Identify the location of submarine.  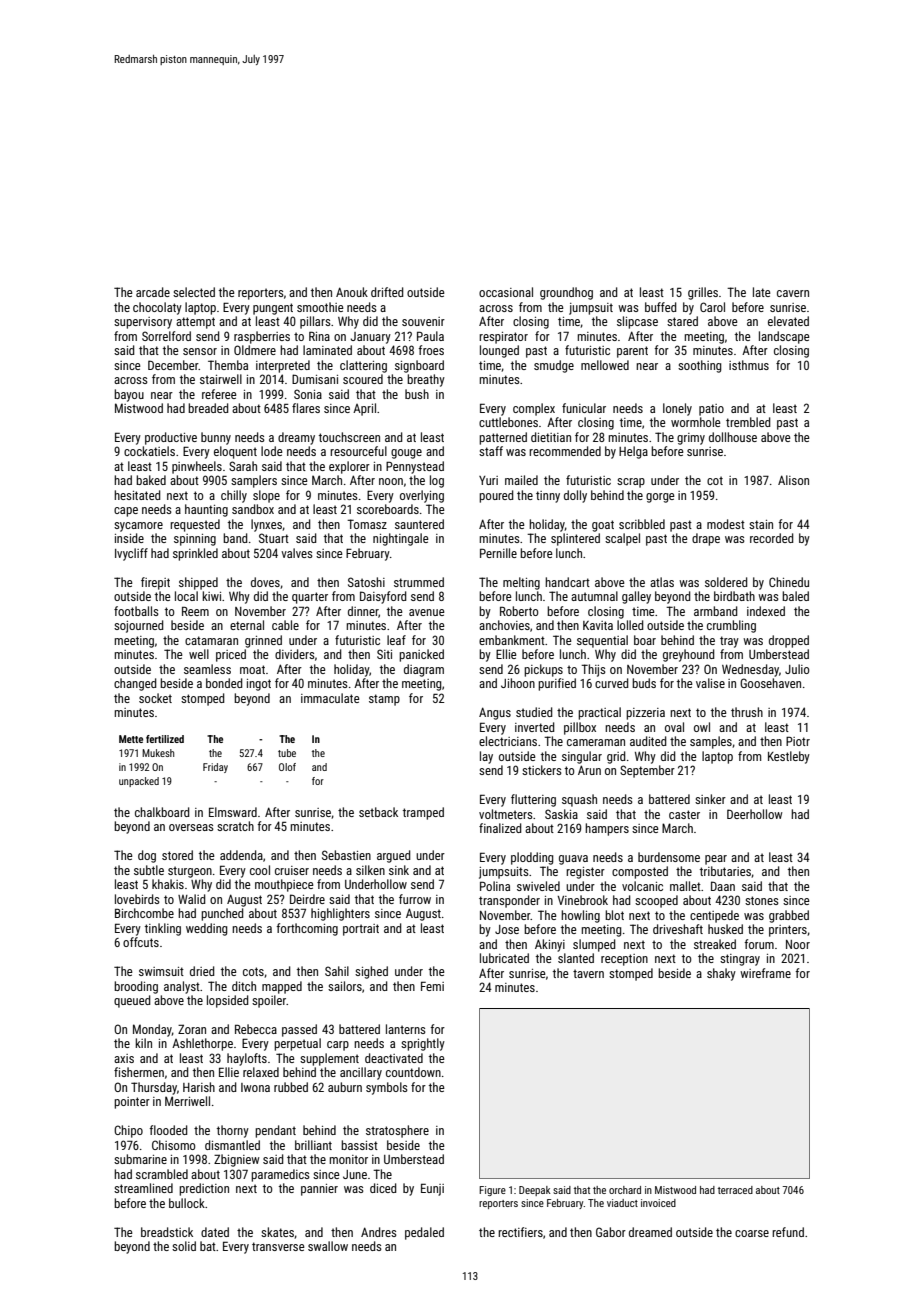
(140, 1159).
